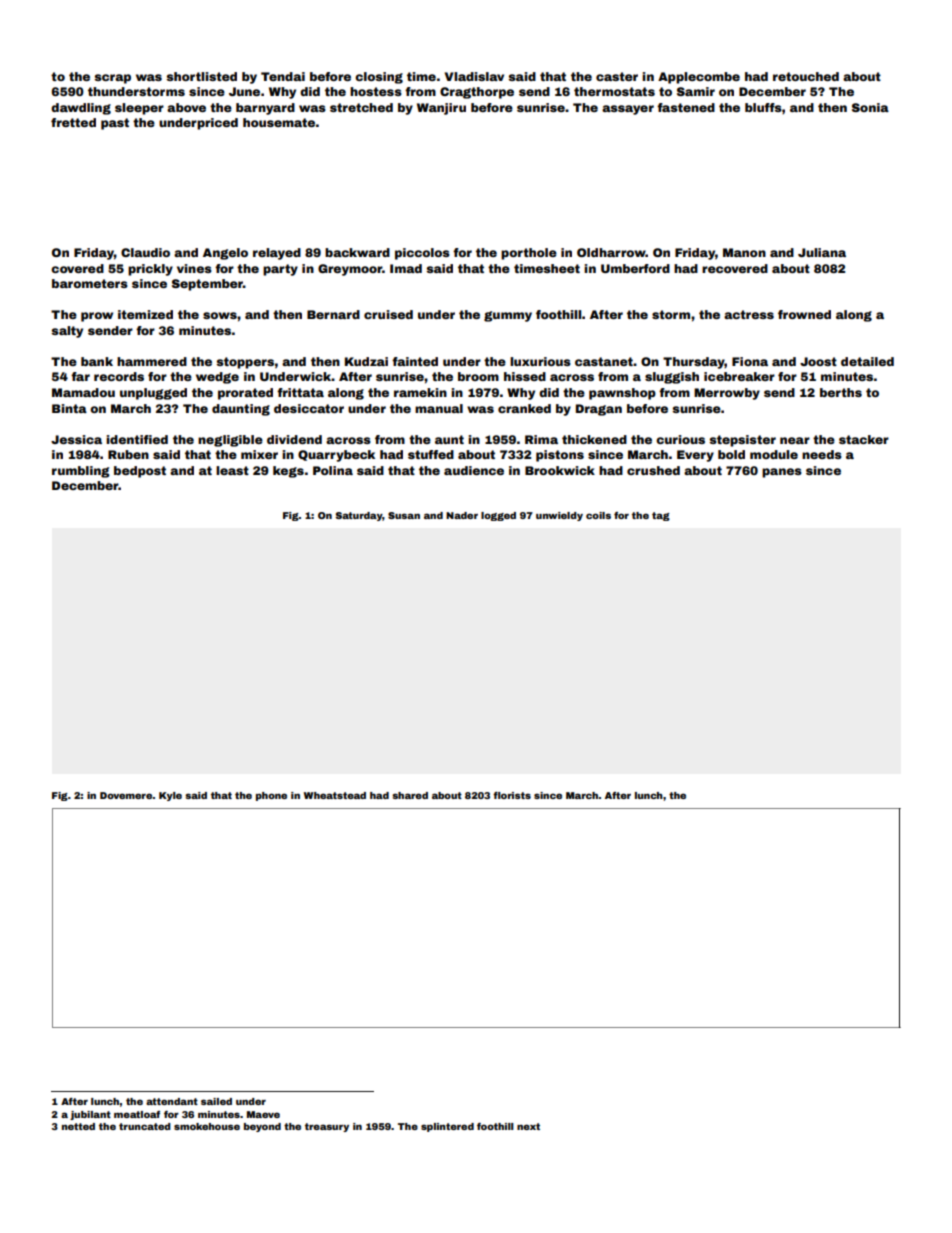 Image resolution: width=952 pixels, height=1233 pixels. Describe the element at coordinates (230, 441) in the screenshot. I see `negligible` at that location.
